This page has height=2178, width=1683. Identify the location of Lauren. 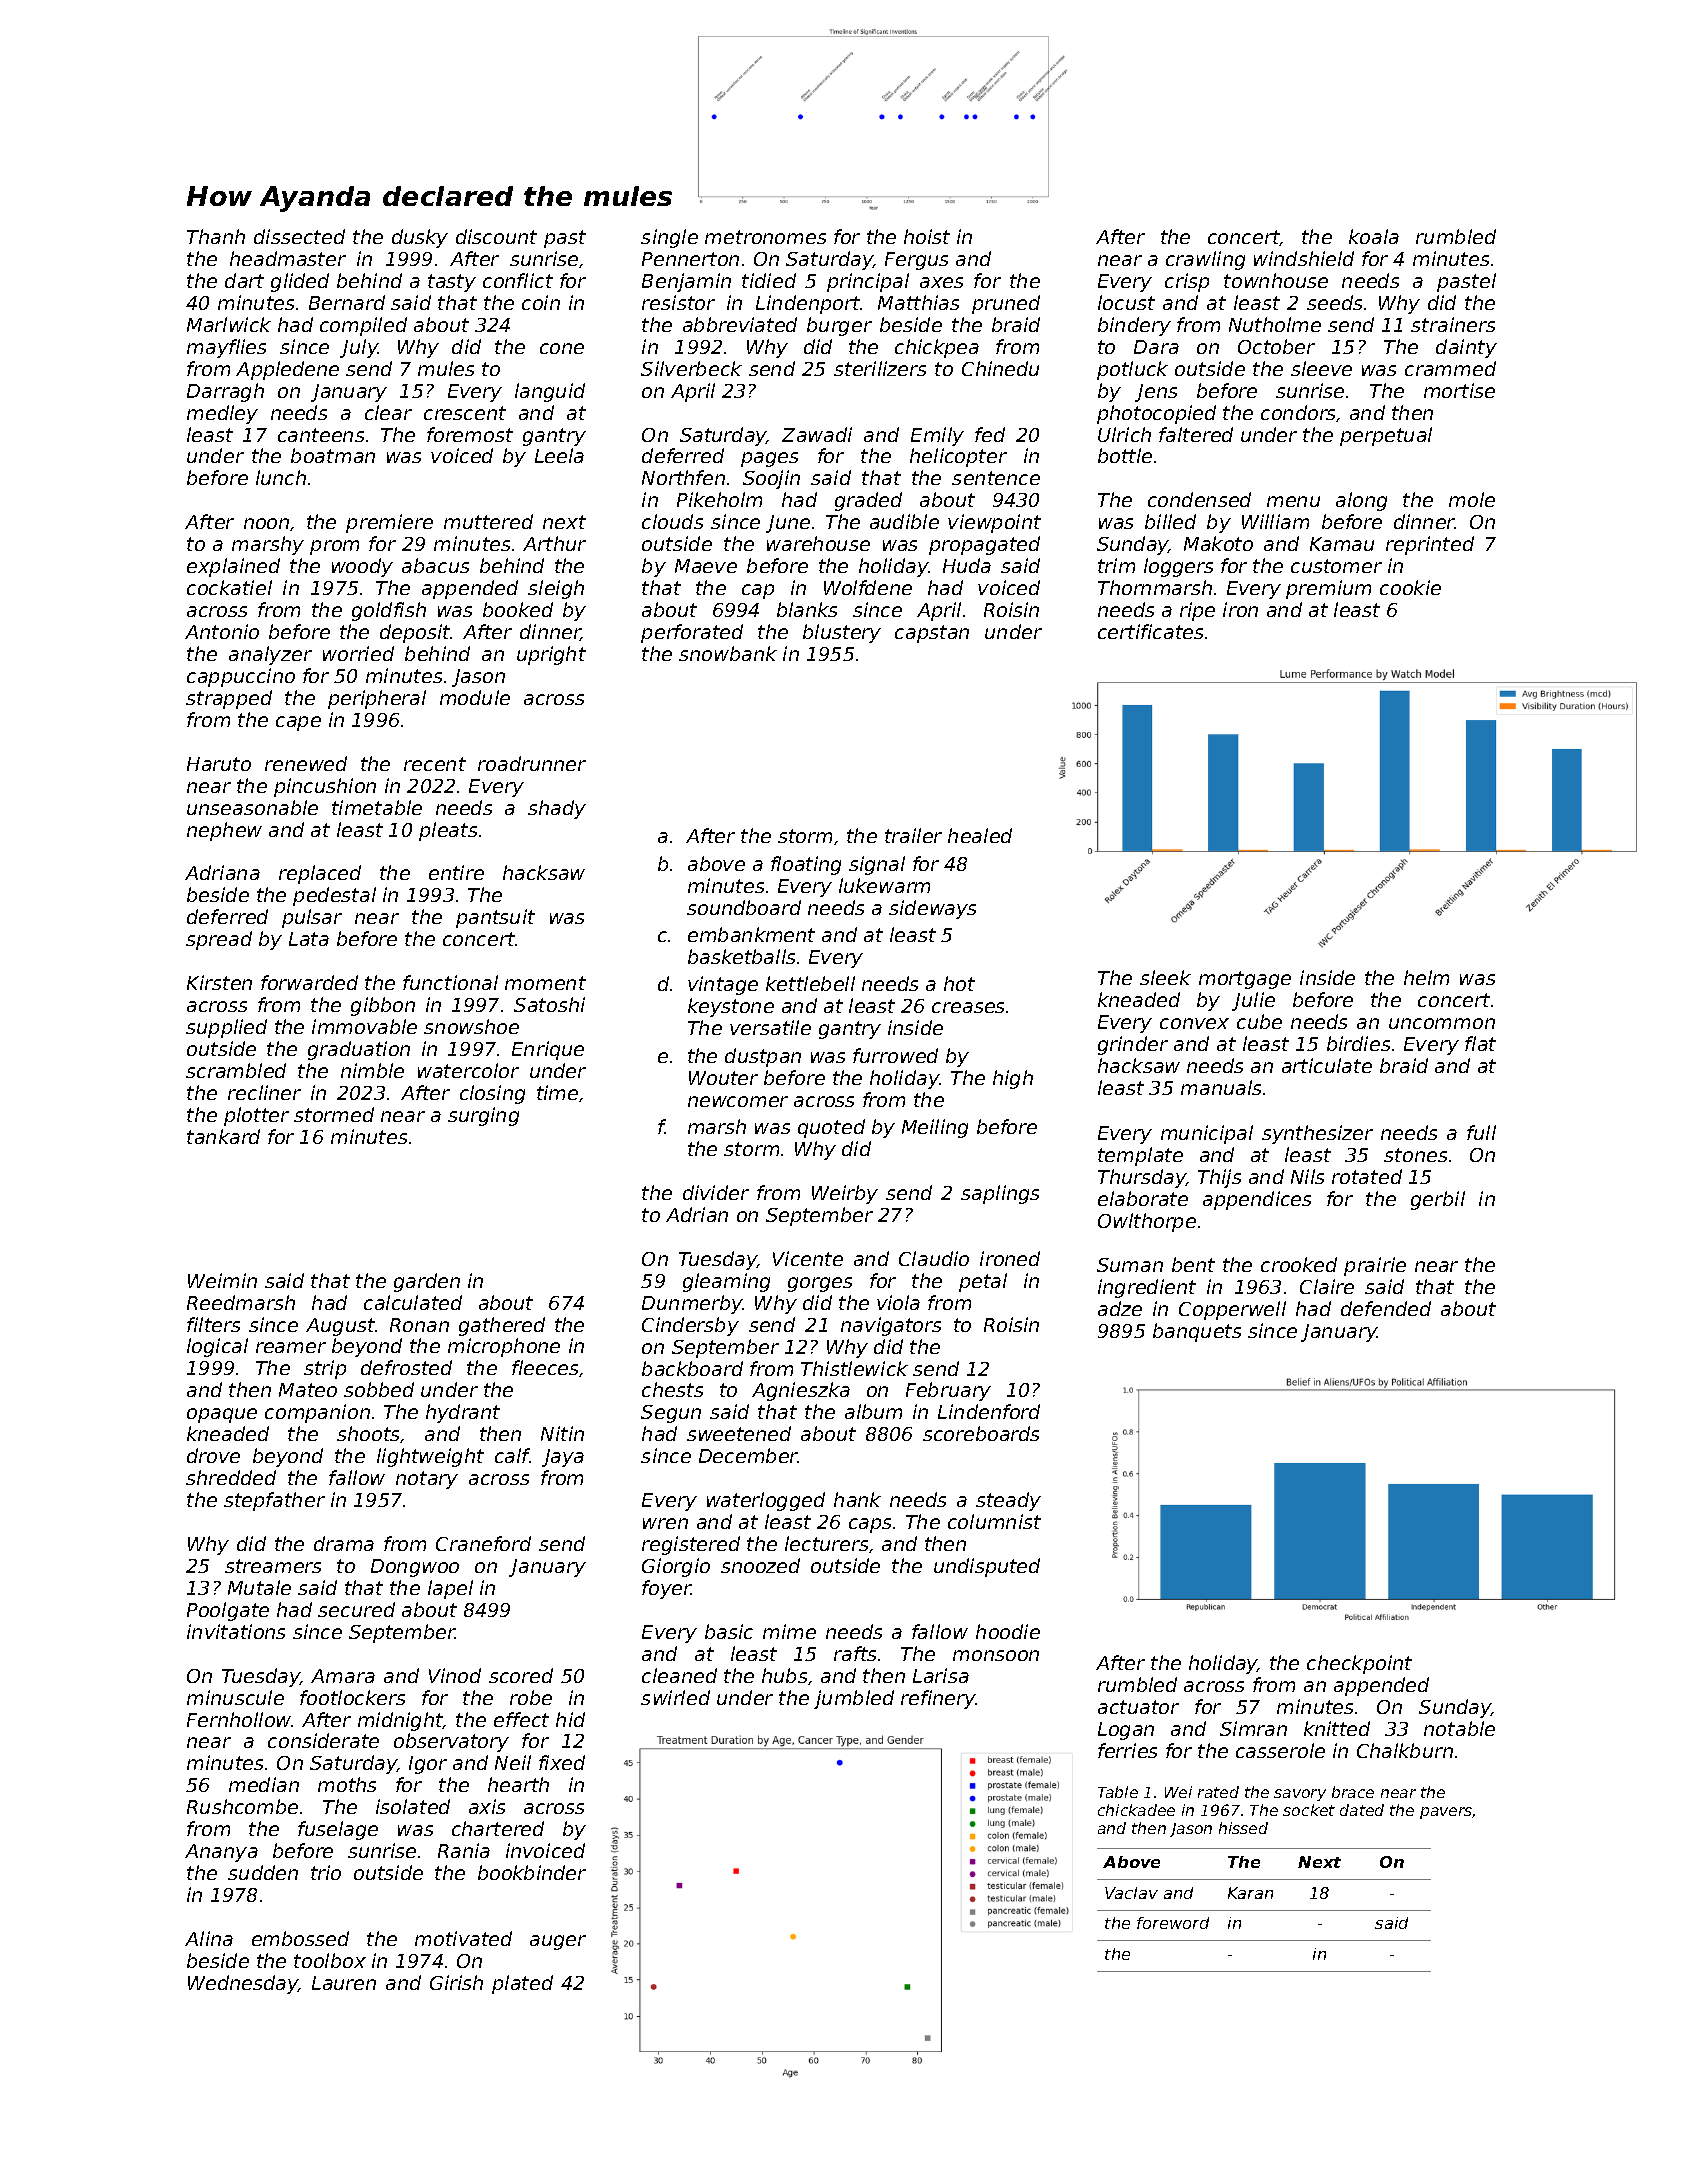
(344, 1983).
